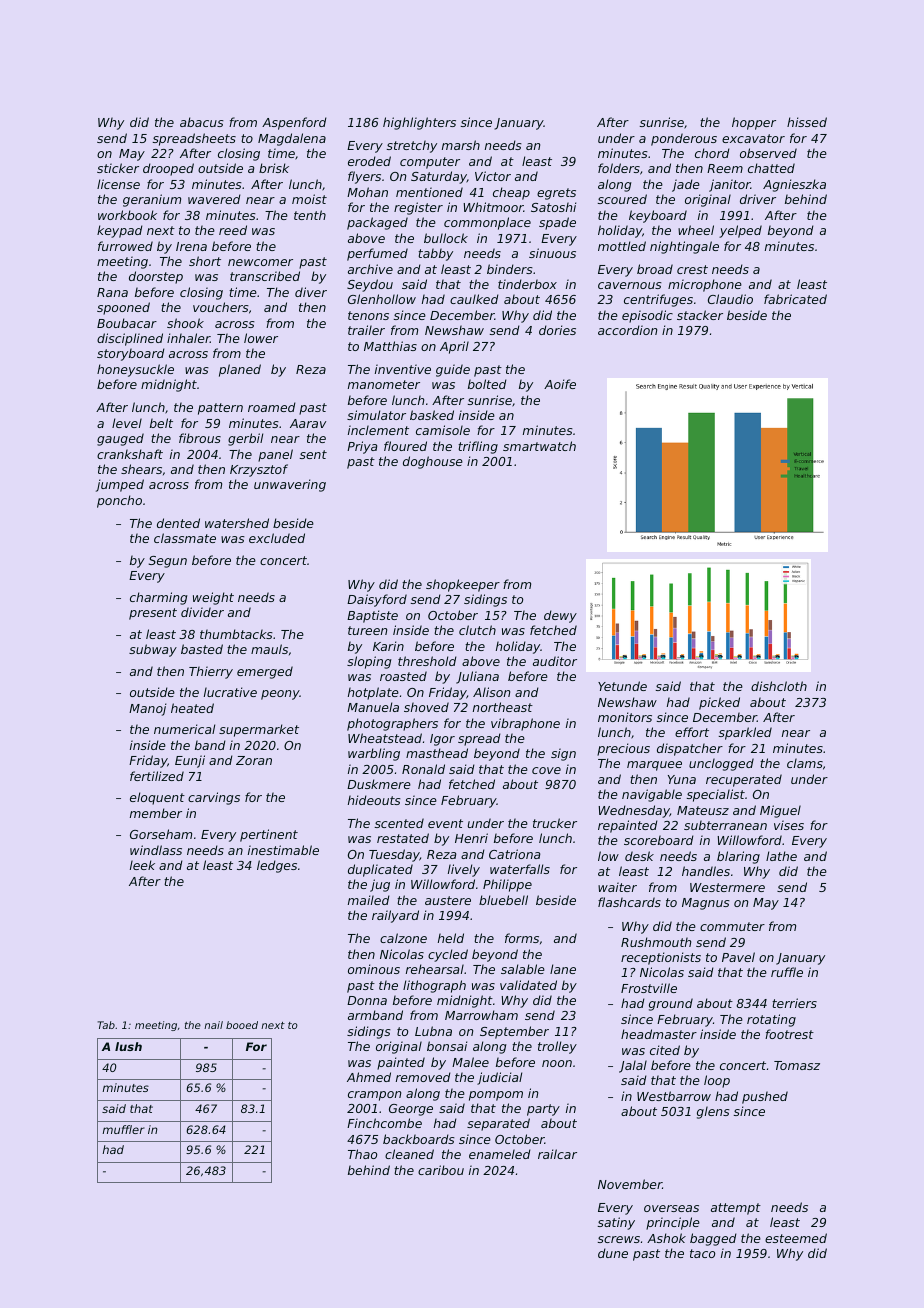  I want to click on charming, so click(159, 598).
